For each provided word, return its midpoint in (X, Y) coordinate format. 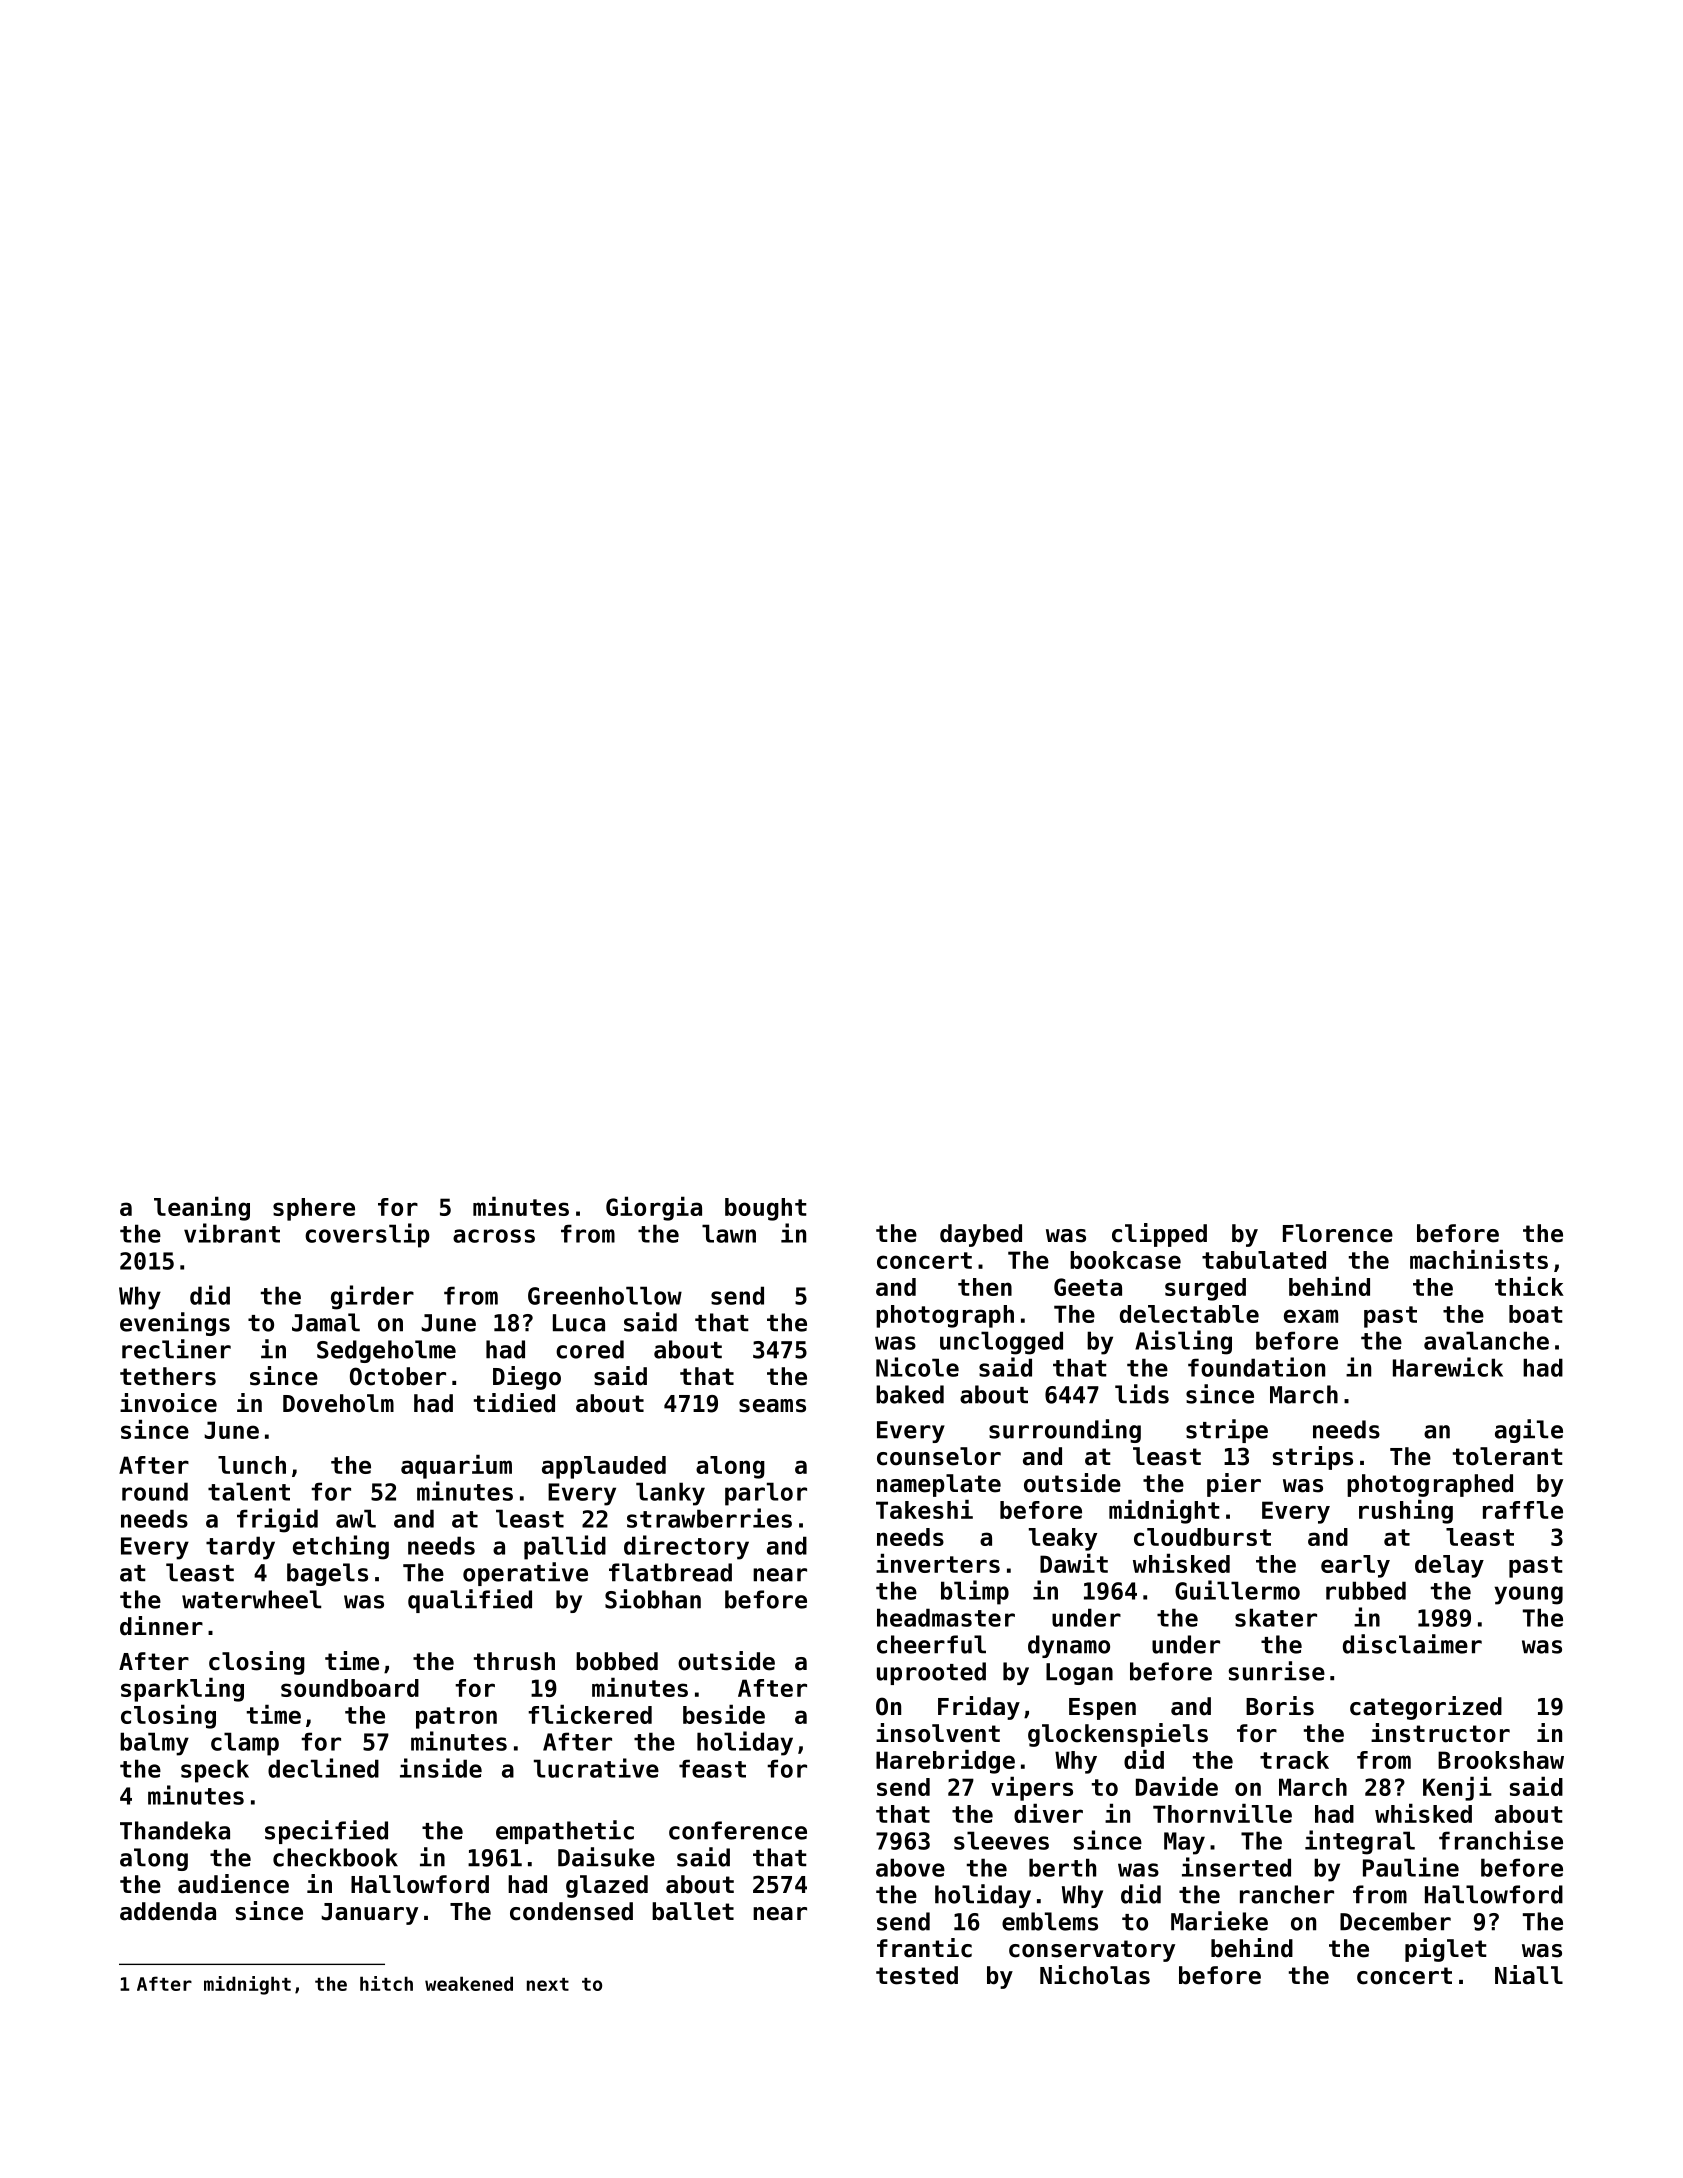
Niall (1529, 1975)
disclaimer (1412, 1644)
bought (766, 1209)
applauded (604, 1467)
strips (1313, 1458)
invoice (168, 1403)
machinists (1479, 1259)
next (548, 1984)
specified (326, 1832)
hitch (386, 1983)
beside (724, 1714)
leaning (202, 1208)
